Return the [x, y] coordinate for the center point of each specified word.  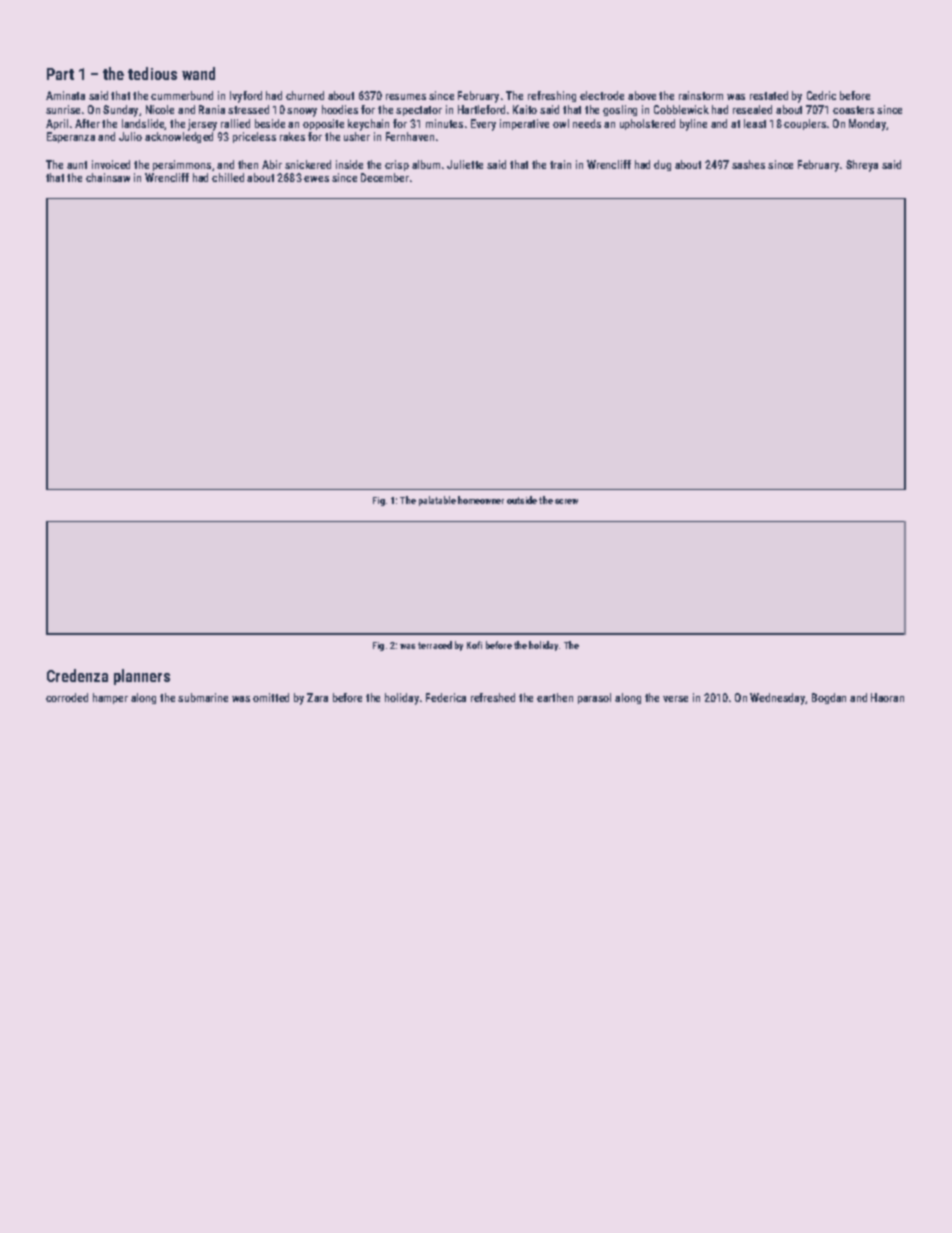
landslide [143, 124]
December [385, 177]
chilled [228, 177]
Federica [446, 697]
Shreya [862, 166]
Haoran [887, 697]
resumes [406, 97]
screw [566, 501]
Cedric [821, 95]
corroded [67, 697]
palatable [437, 501]
